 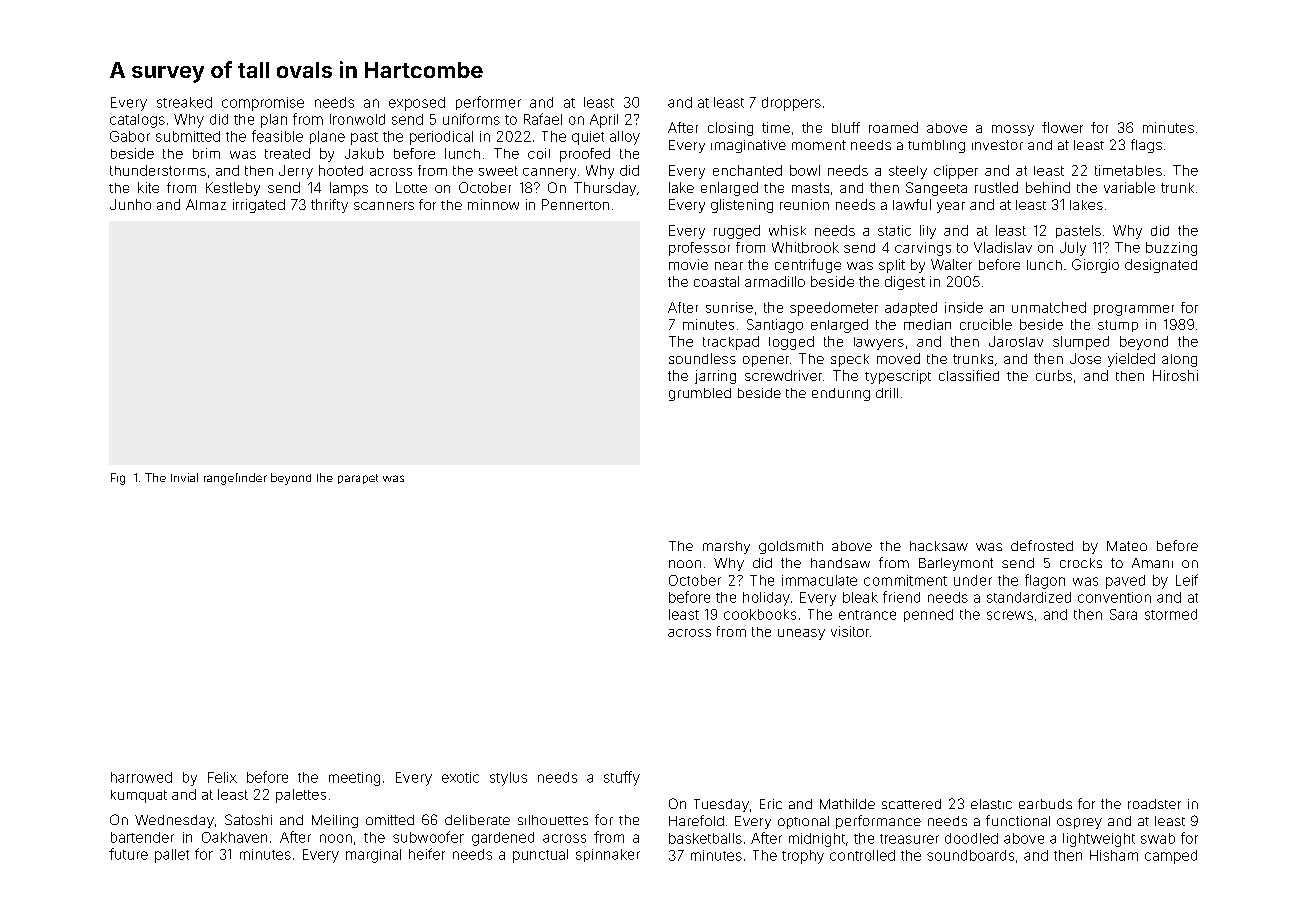 I want to click on silhouettes, so click(x=553, y=820).
